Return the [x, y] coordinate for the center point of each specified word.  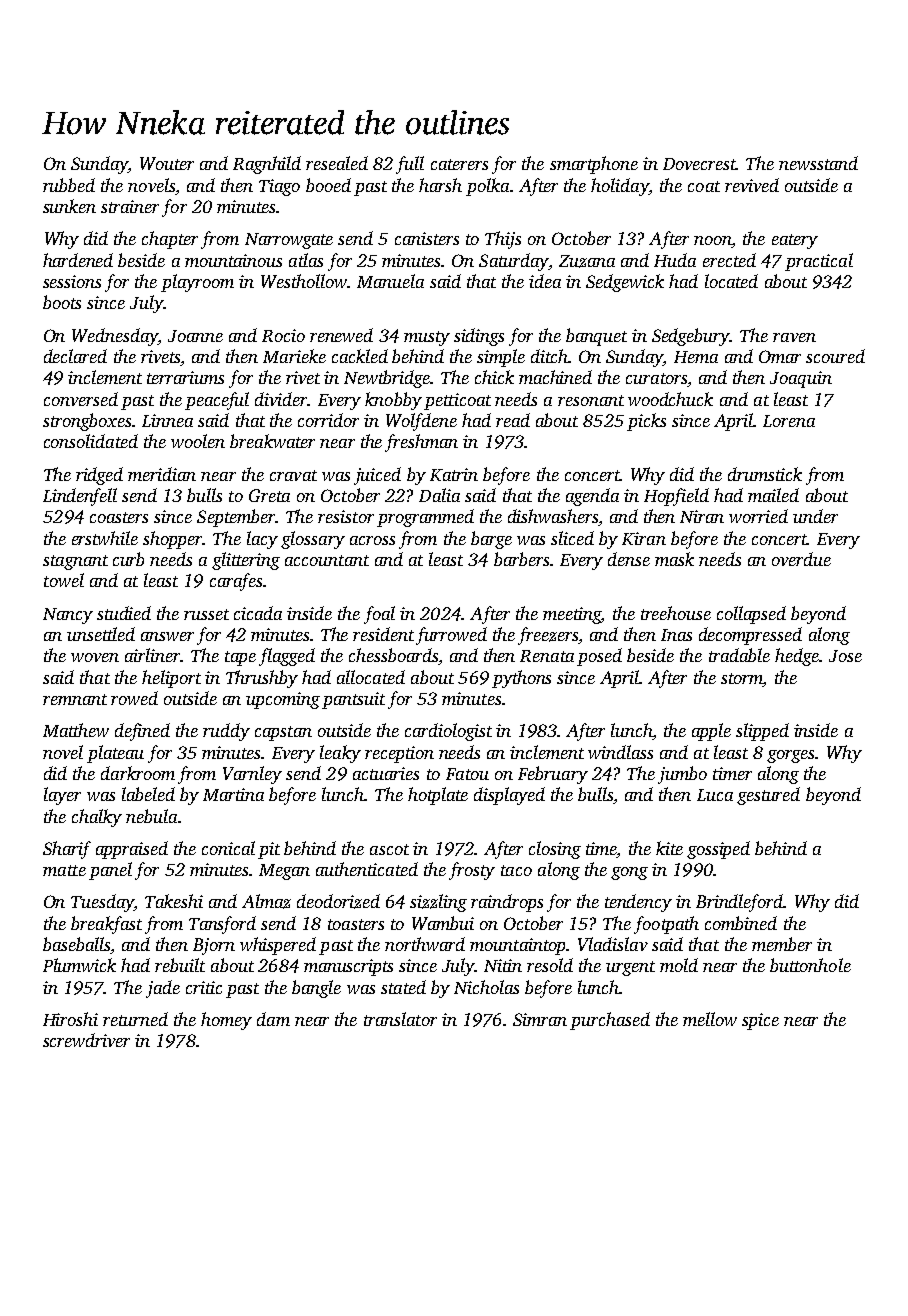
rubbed [69, 185]
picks [646, 422]
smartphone [594, 165]
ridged [99, 476]
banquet [596, 337]
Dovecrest [699, 164]
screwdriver [86, 1040]
